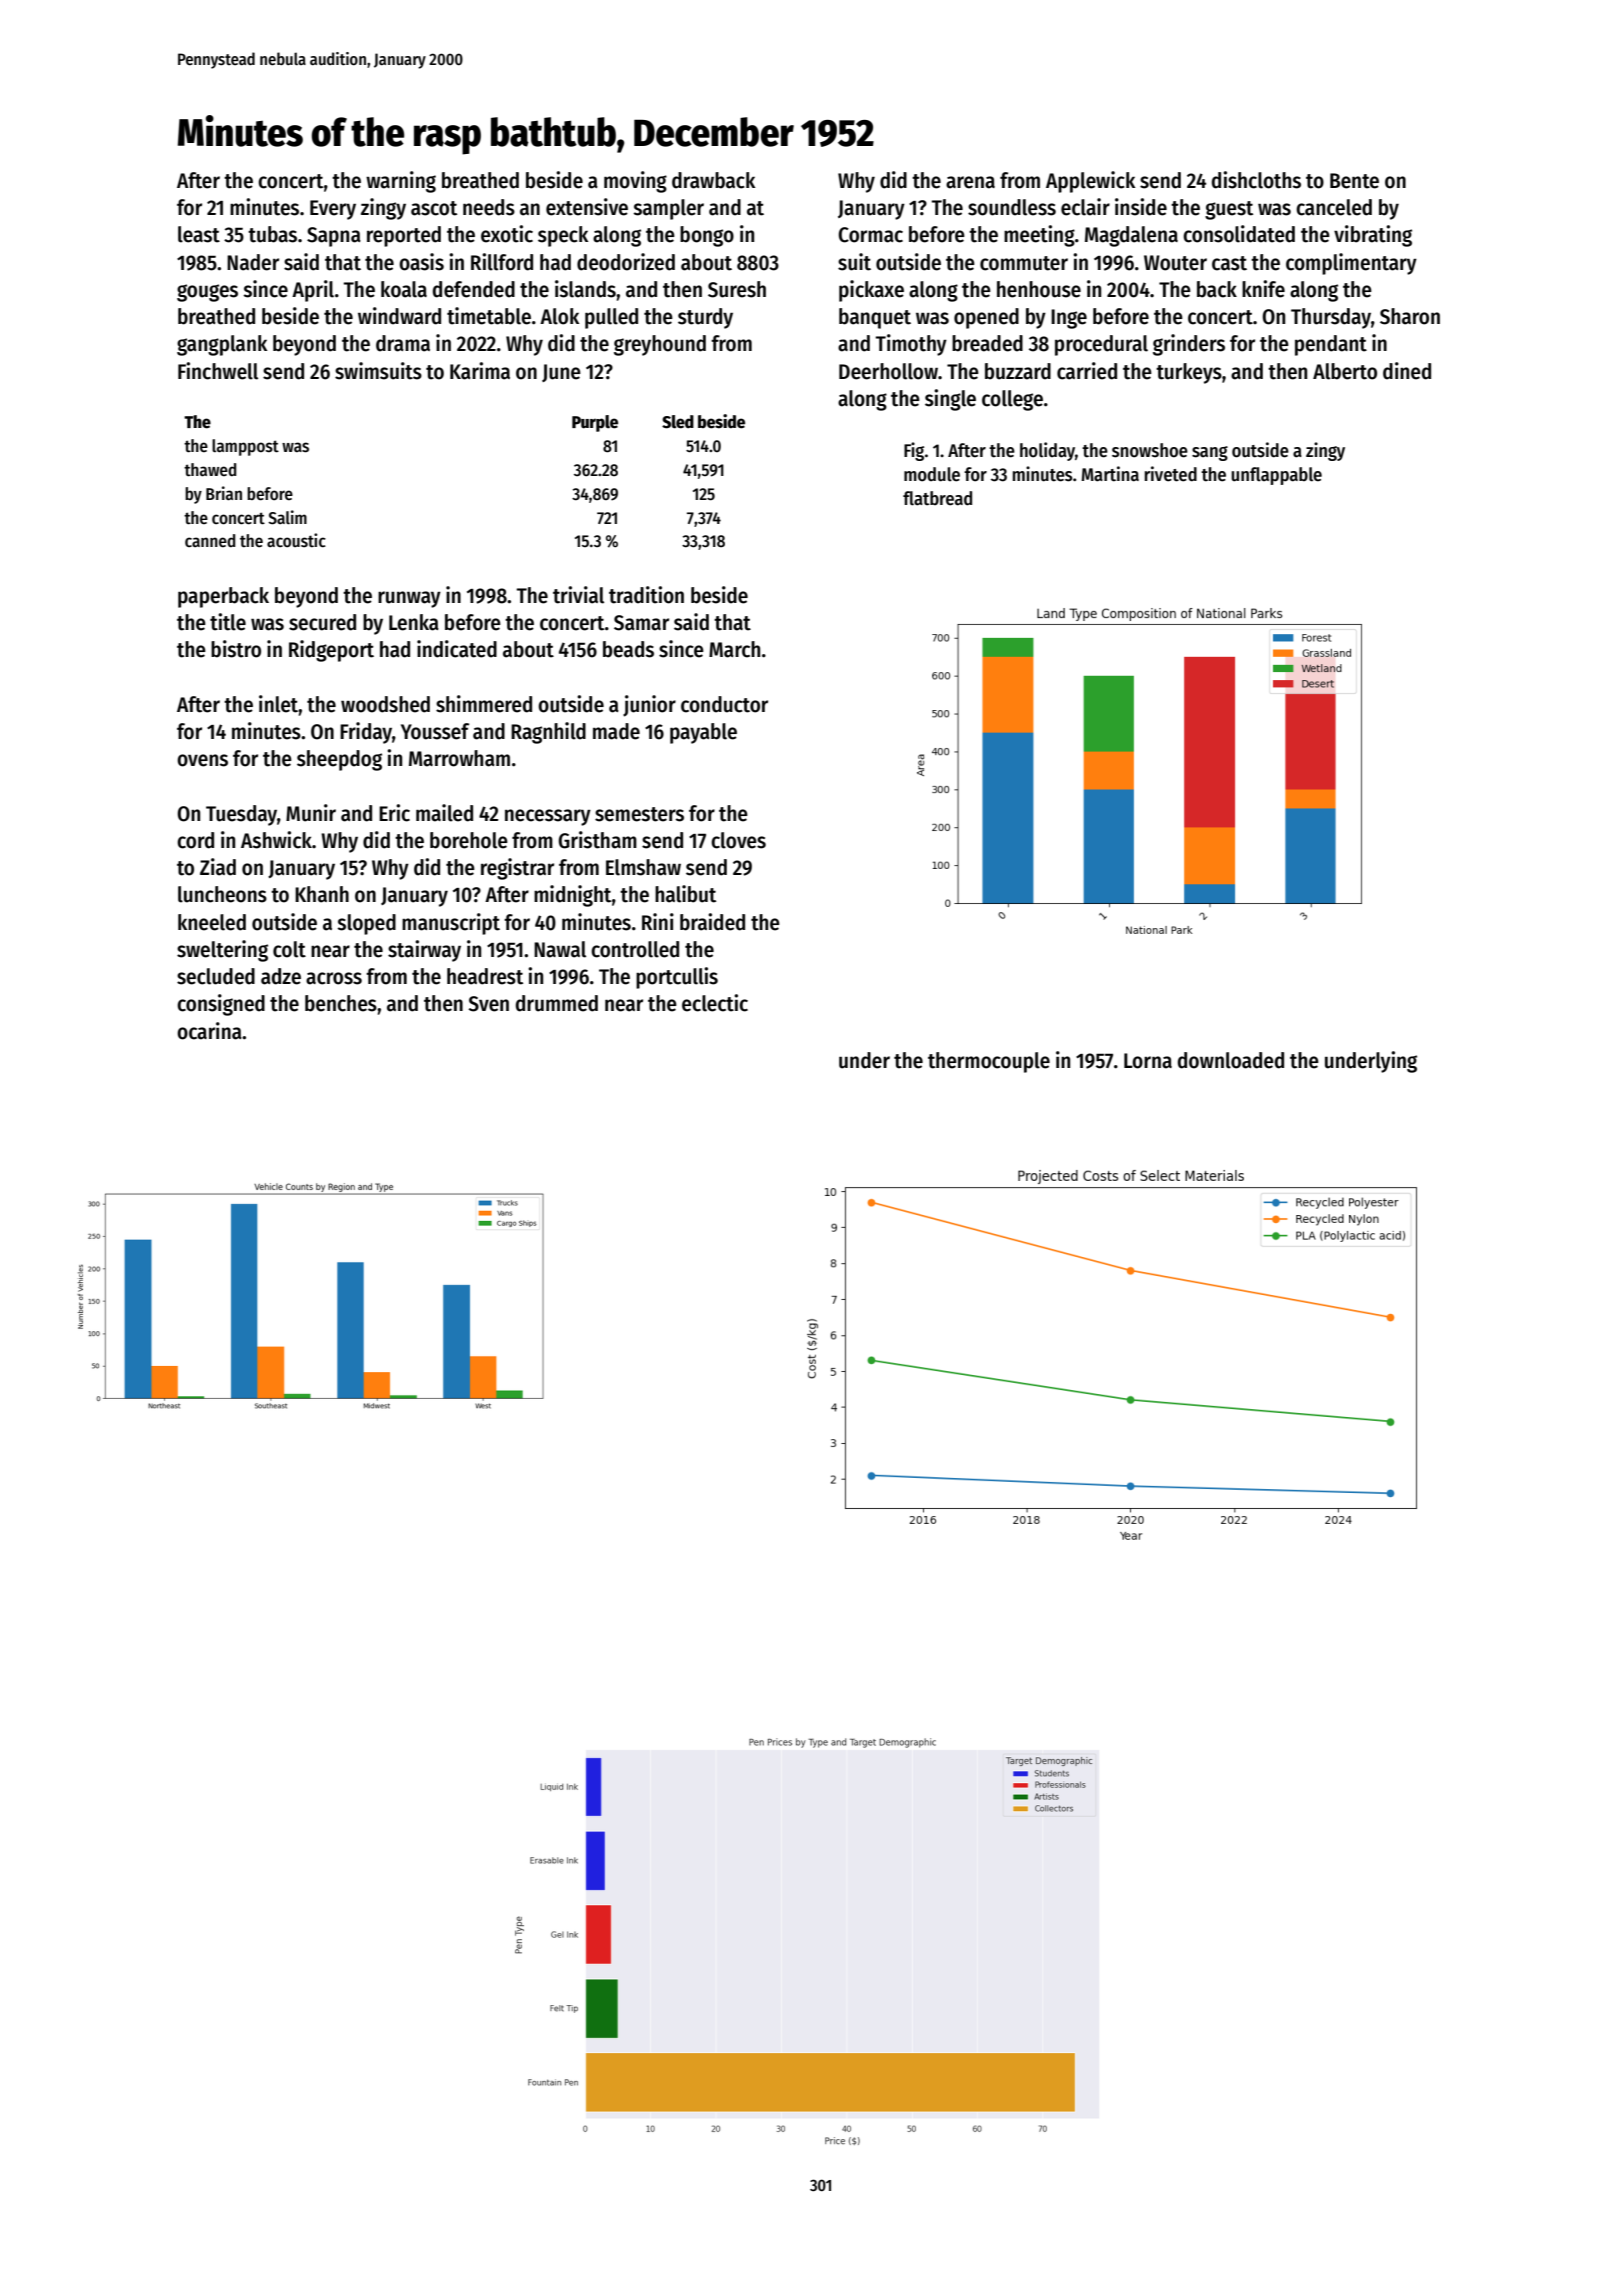 The image size is (1620, 2292). I want to click on arena, so click(970, 182).
